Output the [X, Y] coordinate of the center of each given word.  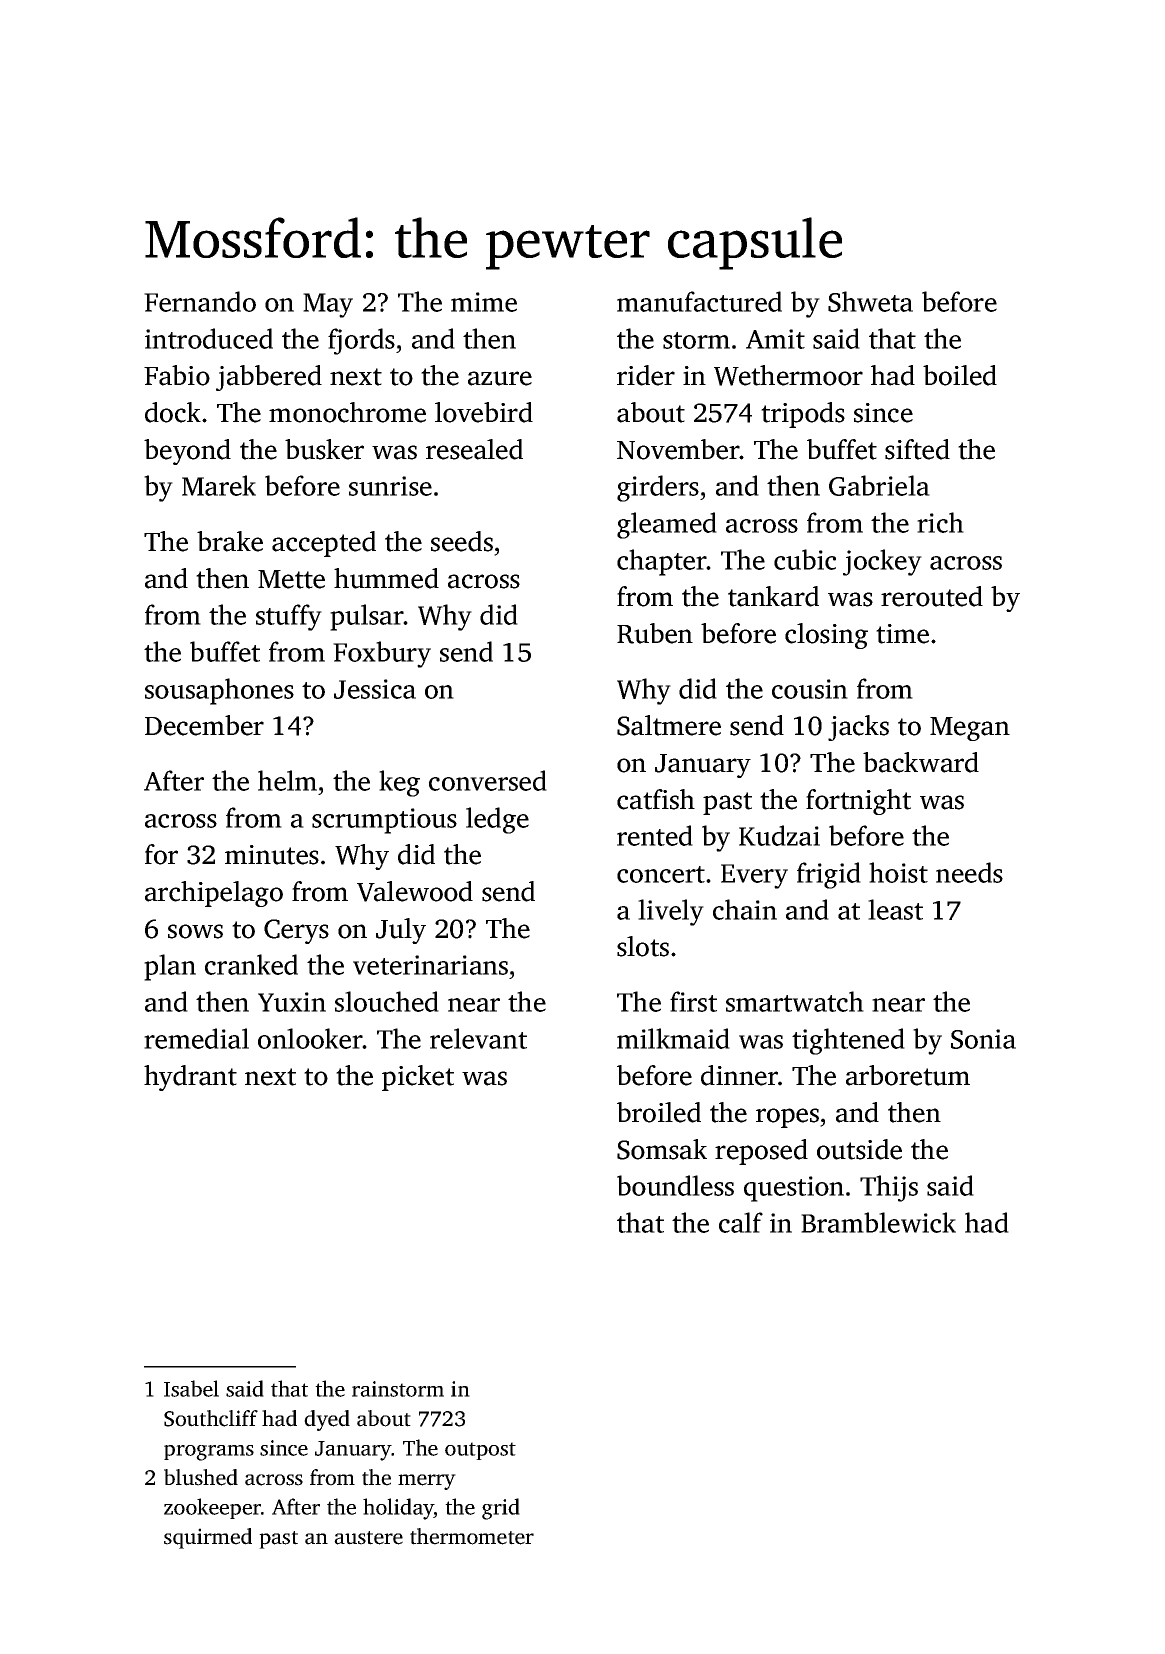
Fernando [200, 301]
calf [741, 1222]
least [895, 909]
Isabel [191, 1388]
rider [646, 375]
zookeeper [212, 1508]
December [204, 725]
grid [501, 1509]
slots [643, 946]
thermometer [472, 1536]
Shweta [870, 301]
